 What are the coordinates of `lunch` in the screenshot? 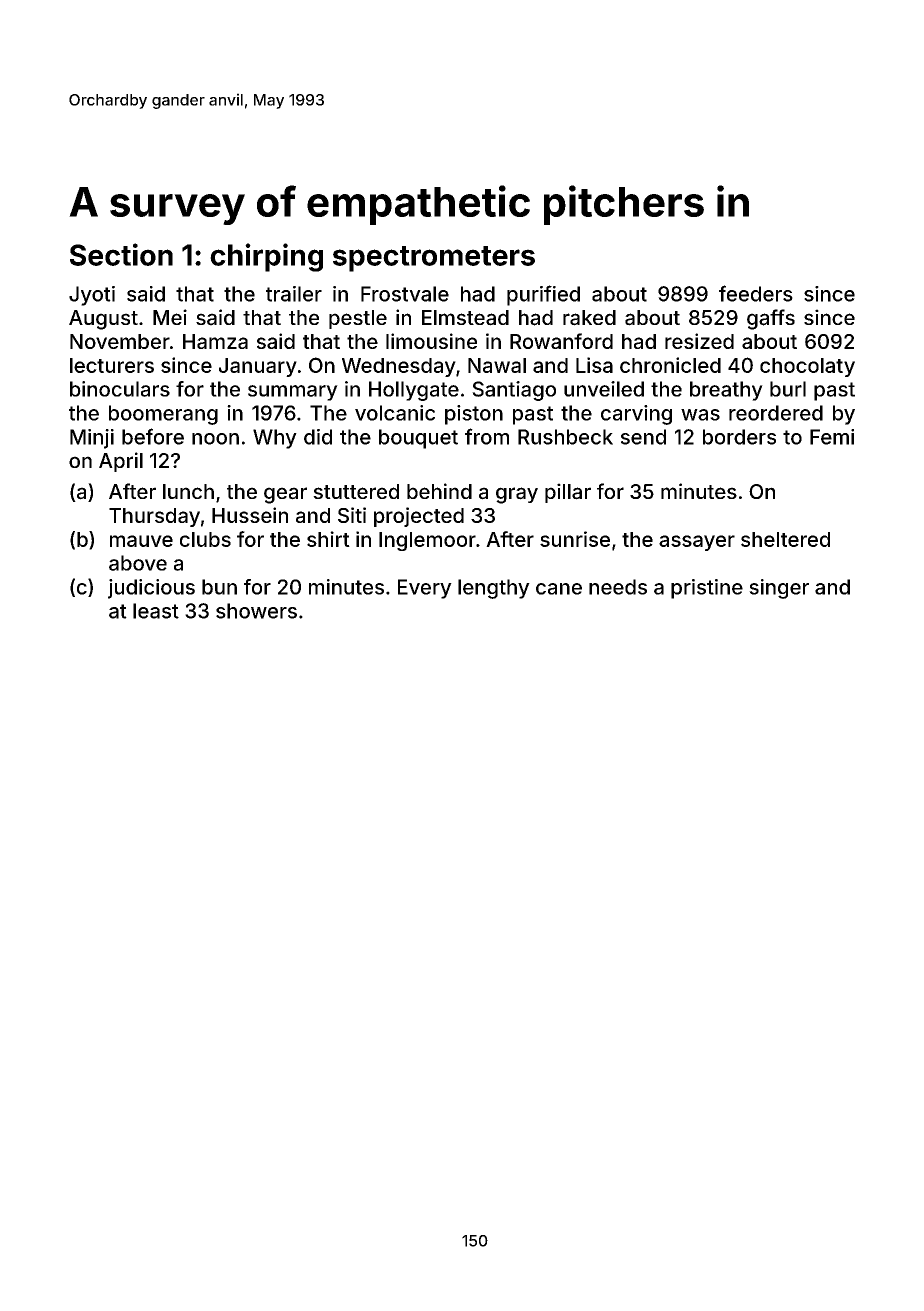 It's located at (188, 491).
